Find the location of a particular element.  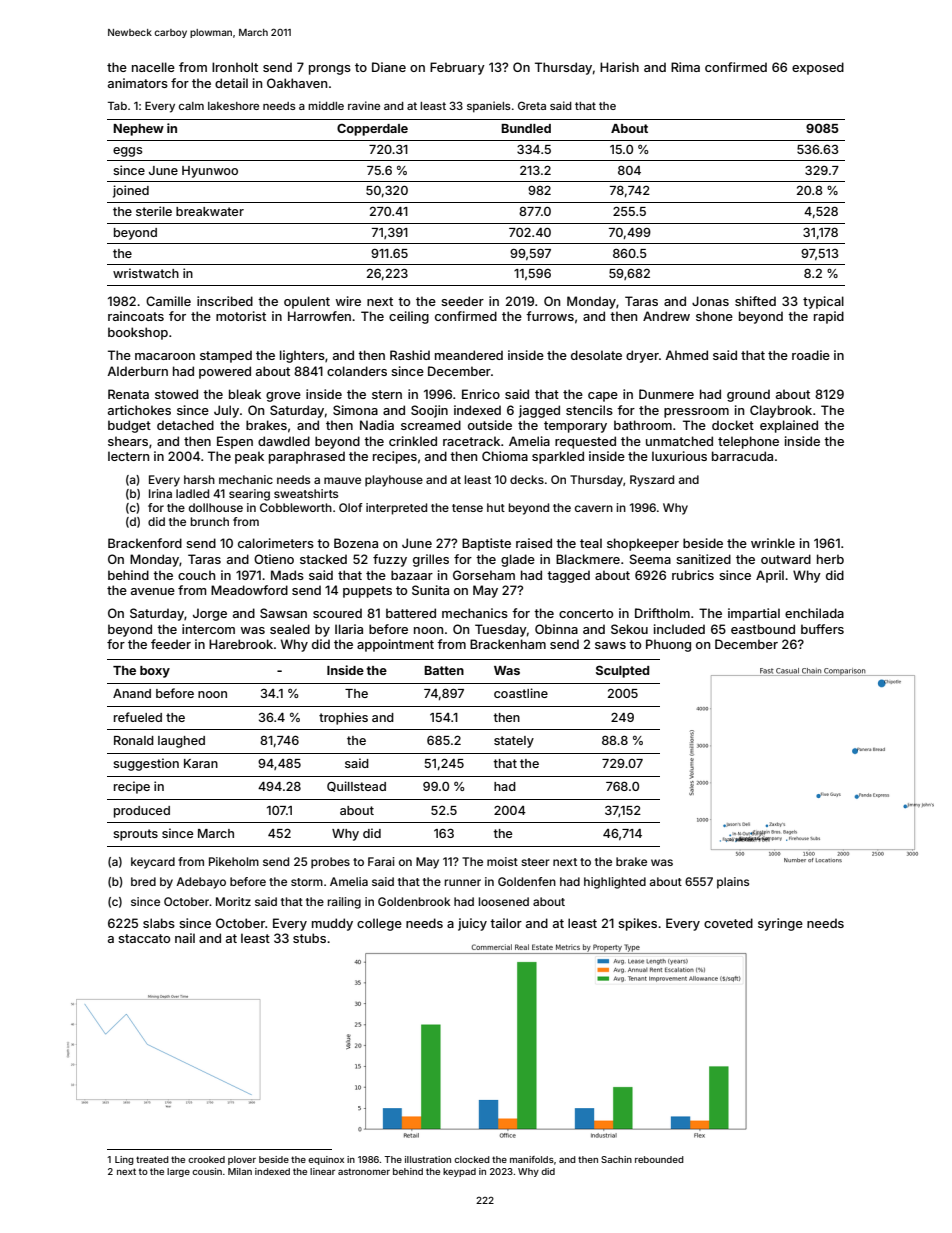

Sculpted is located at coordinates (622, 671).
